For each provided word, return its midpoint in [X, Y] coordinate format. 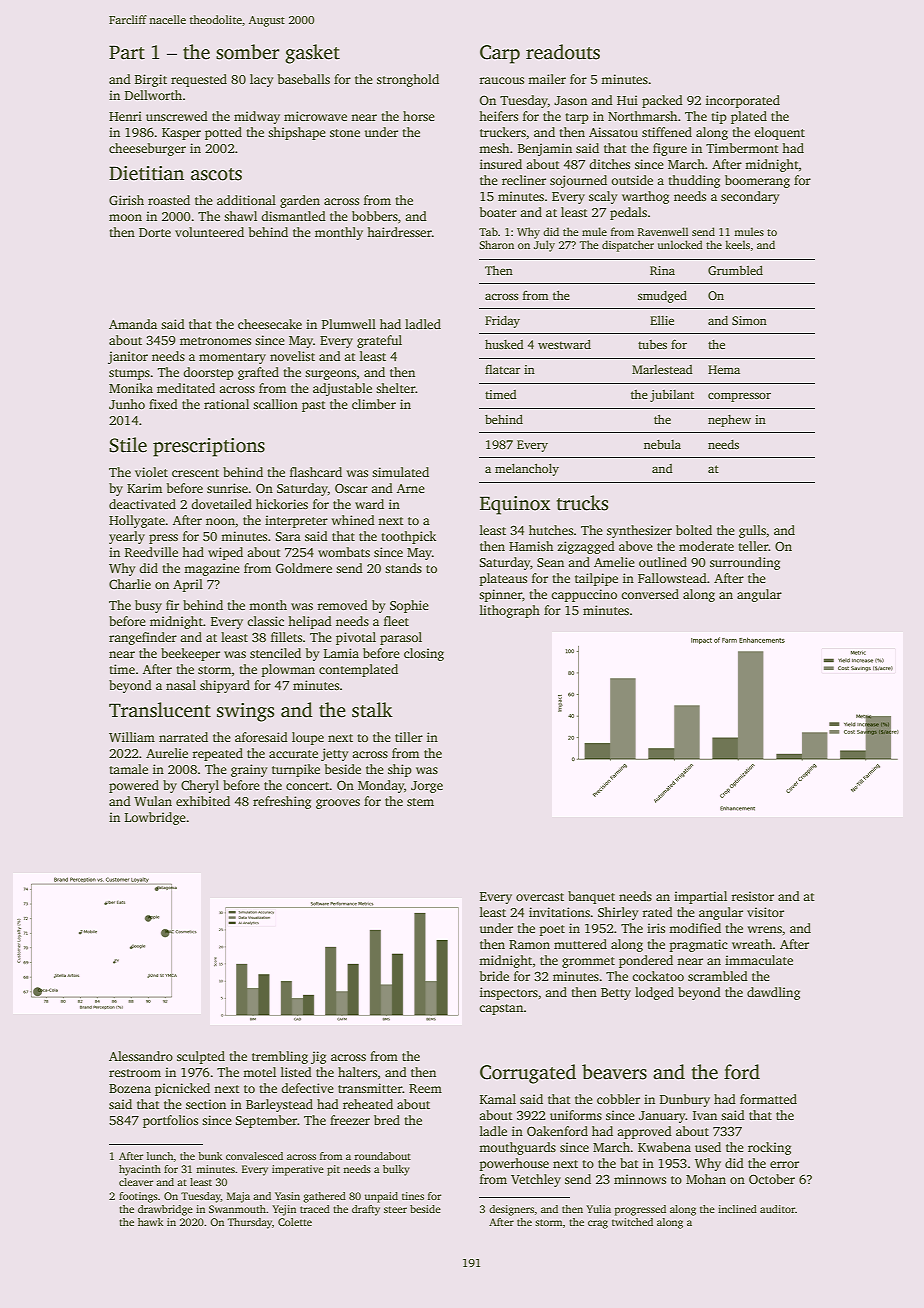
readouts [563, 52]
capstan [501, 1009]
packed [662, 101]
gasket [312, 54]
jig [318, 1057]
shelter [396, 388]
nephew [729, 421]
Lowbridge [155, 818]
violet [151, 472]
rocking [769, 1148]
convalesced [254, 1156]
